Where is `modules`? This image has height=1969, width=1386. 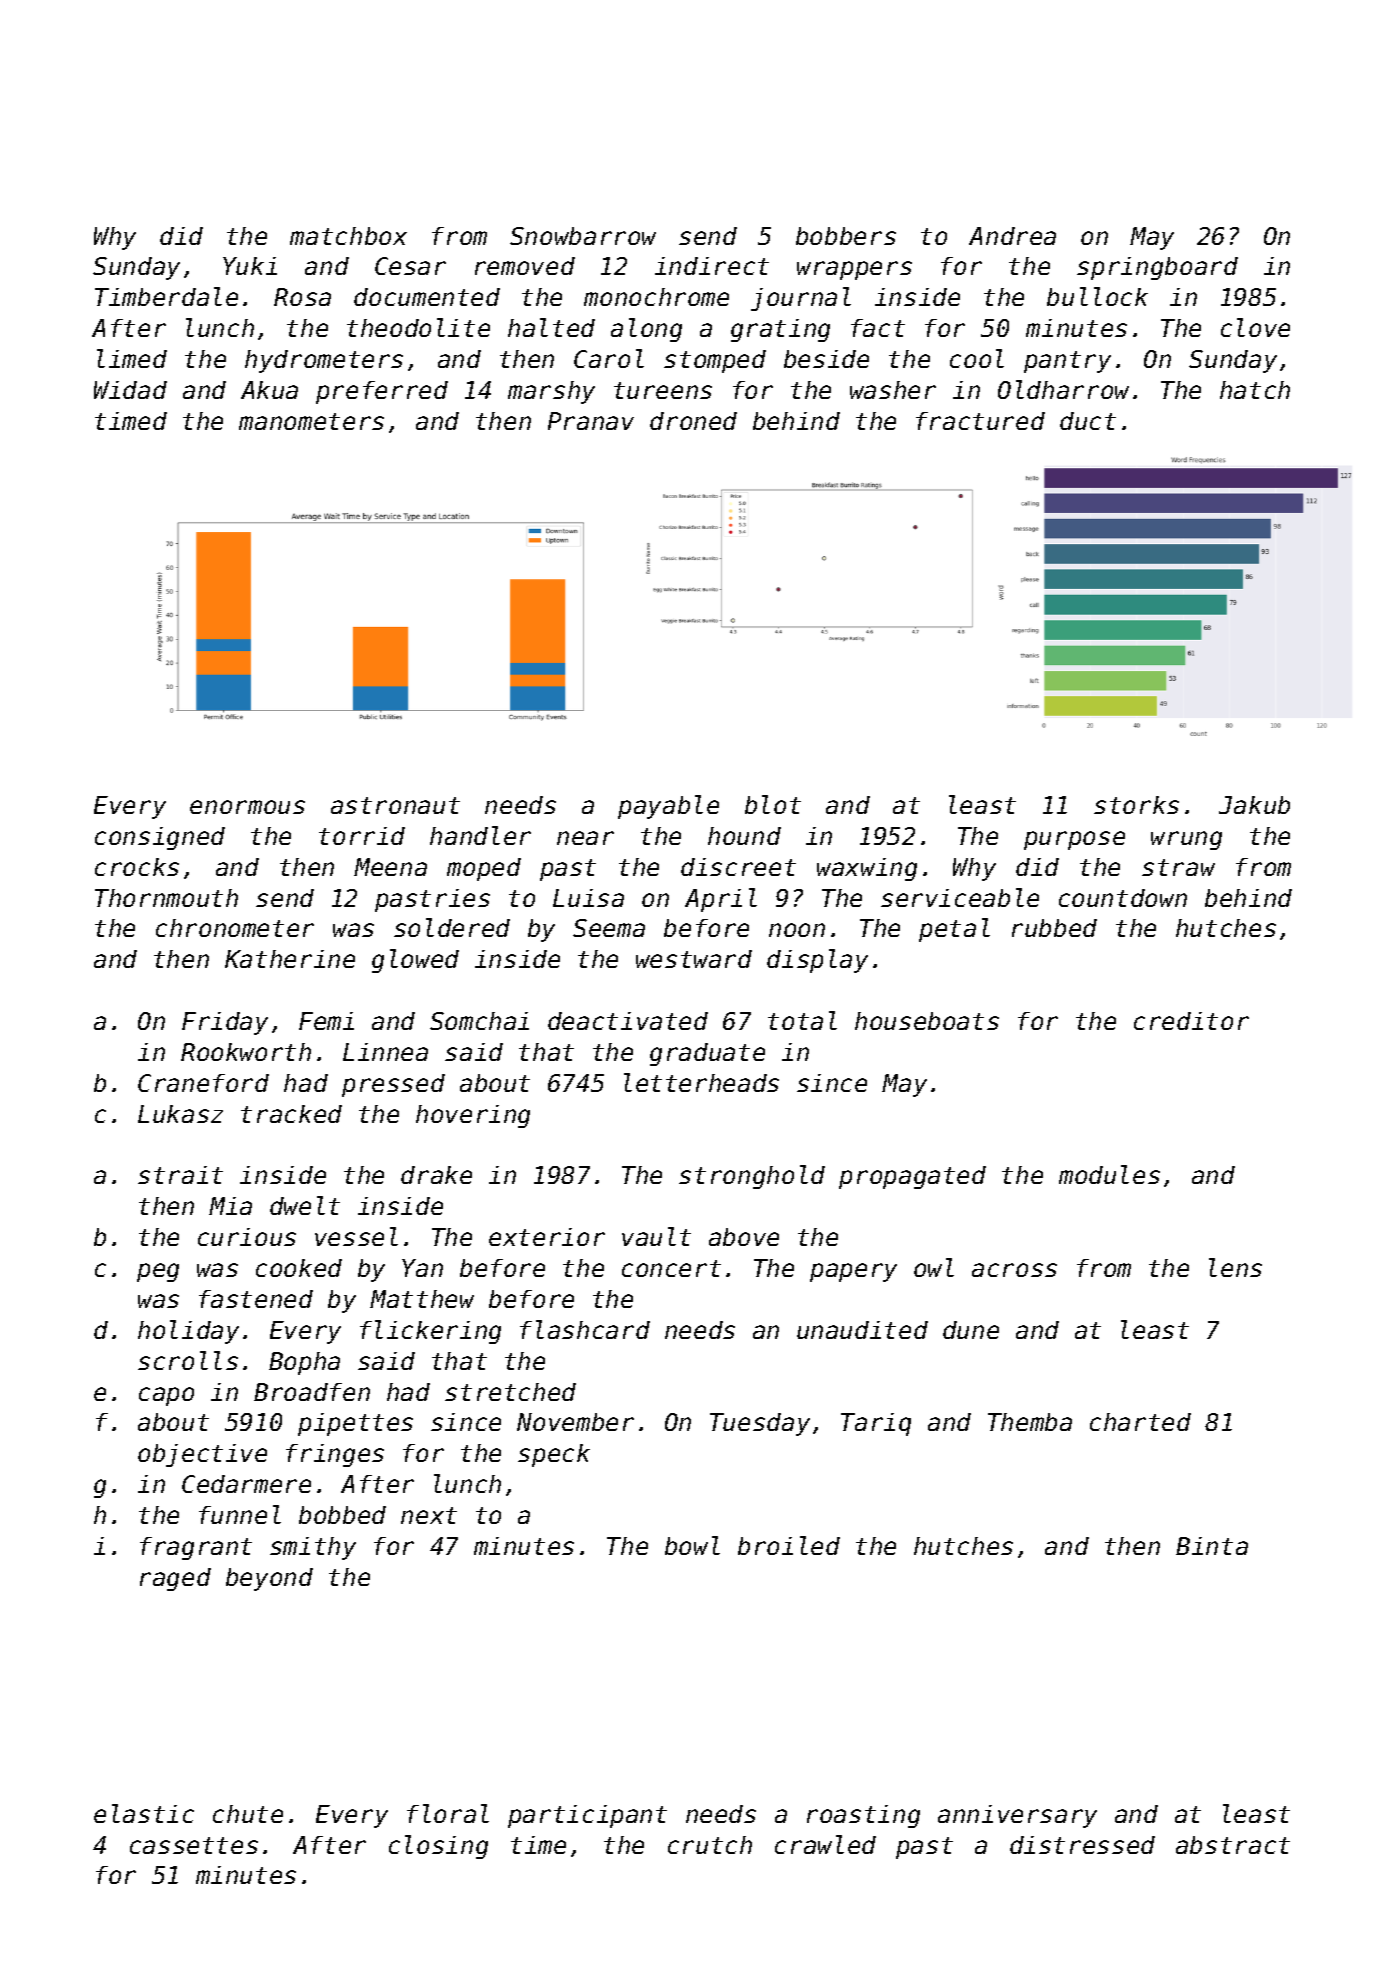
modules is located at coordinates (1109, 1174).
